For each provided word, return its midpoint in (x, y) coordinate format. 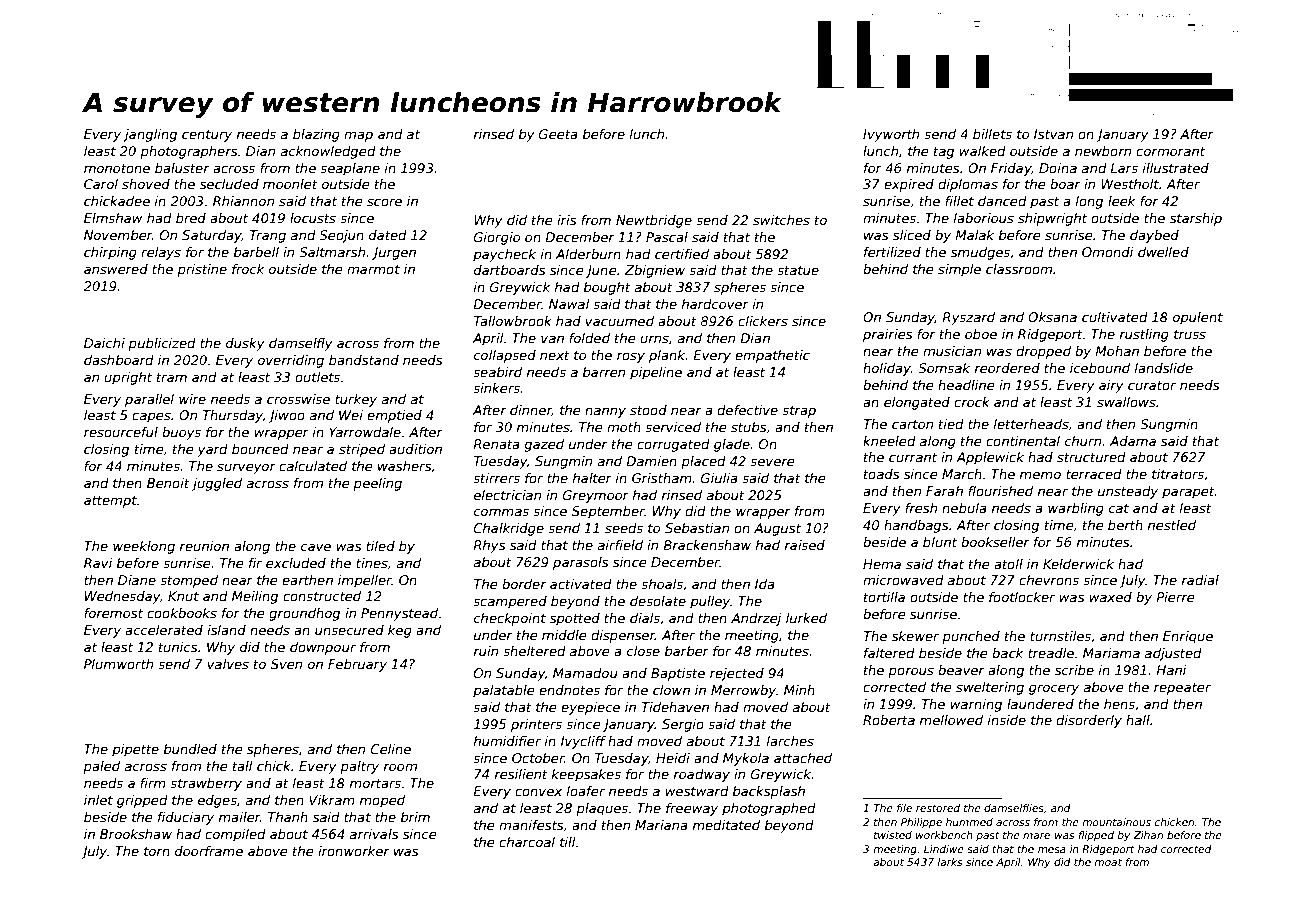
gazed (544, 445)
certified (682, 254)
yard (212, 450)
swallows (1126, 402)
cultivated (1115, 317)
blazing (316, 135)
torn (157, 851)
